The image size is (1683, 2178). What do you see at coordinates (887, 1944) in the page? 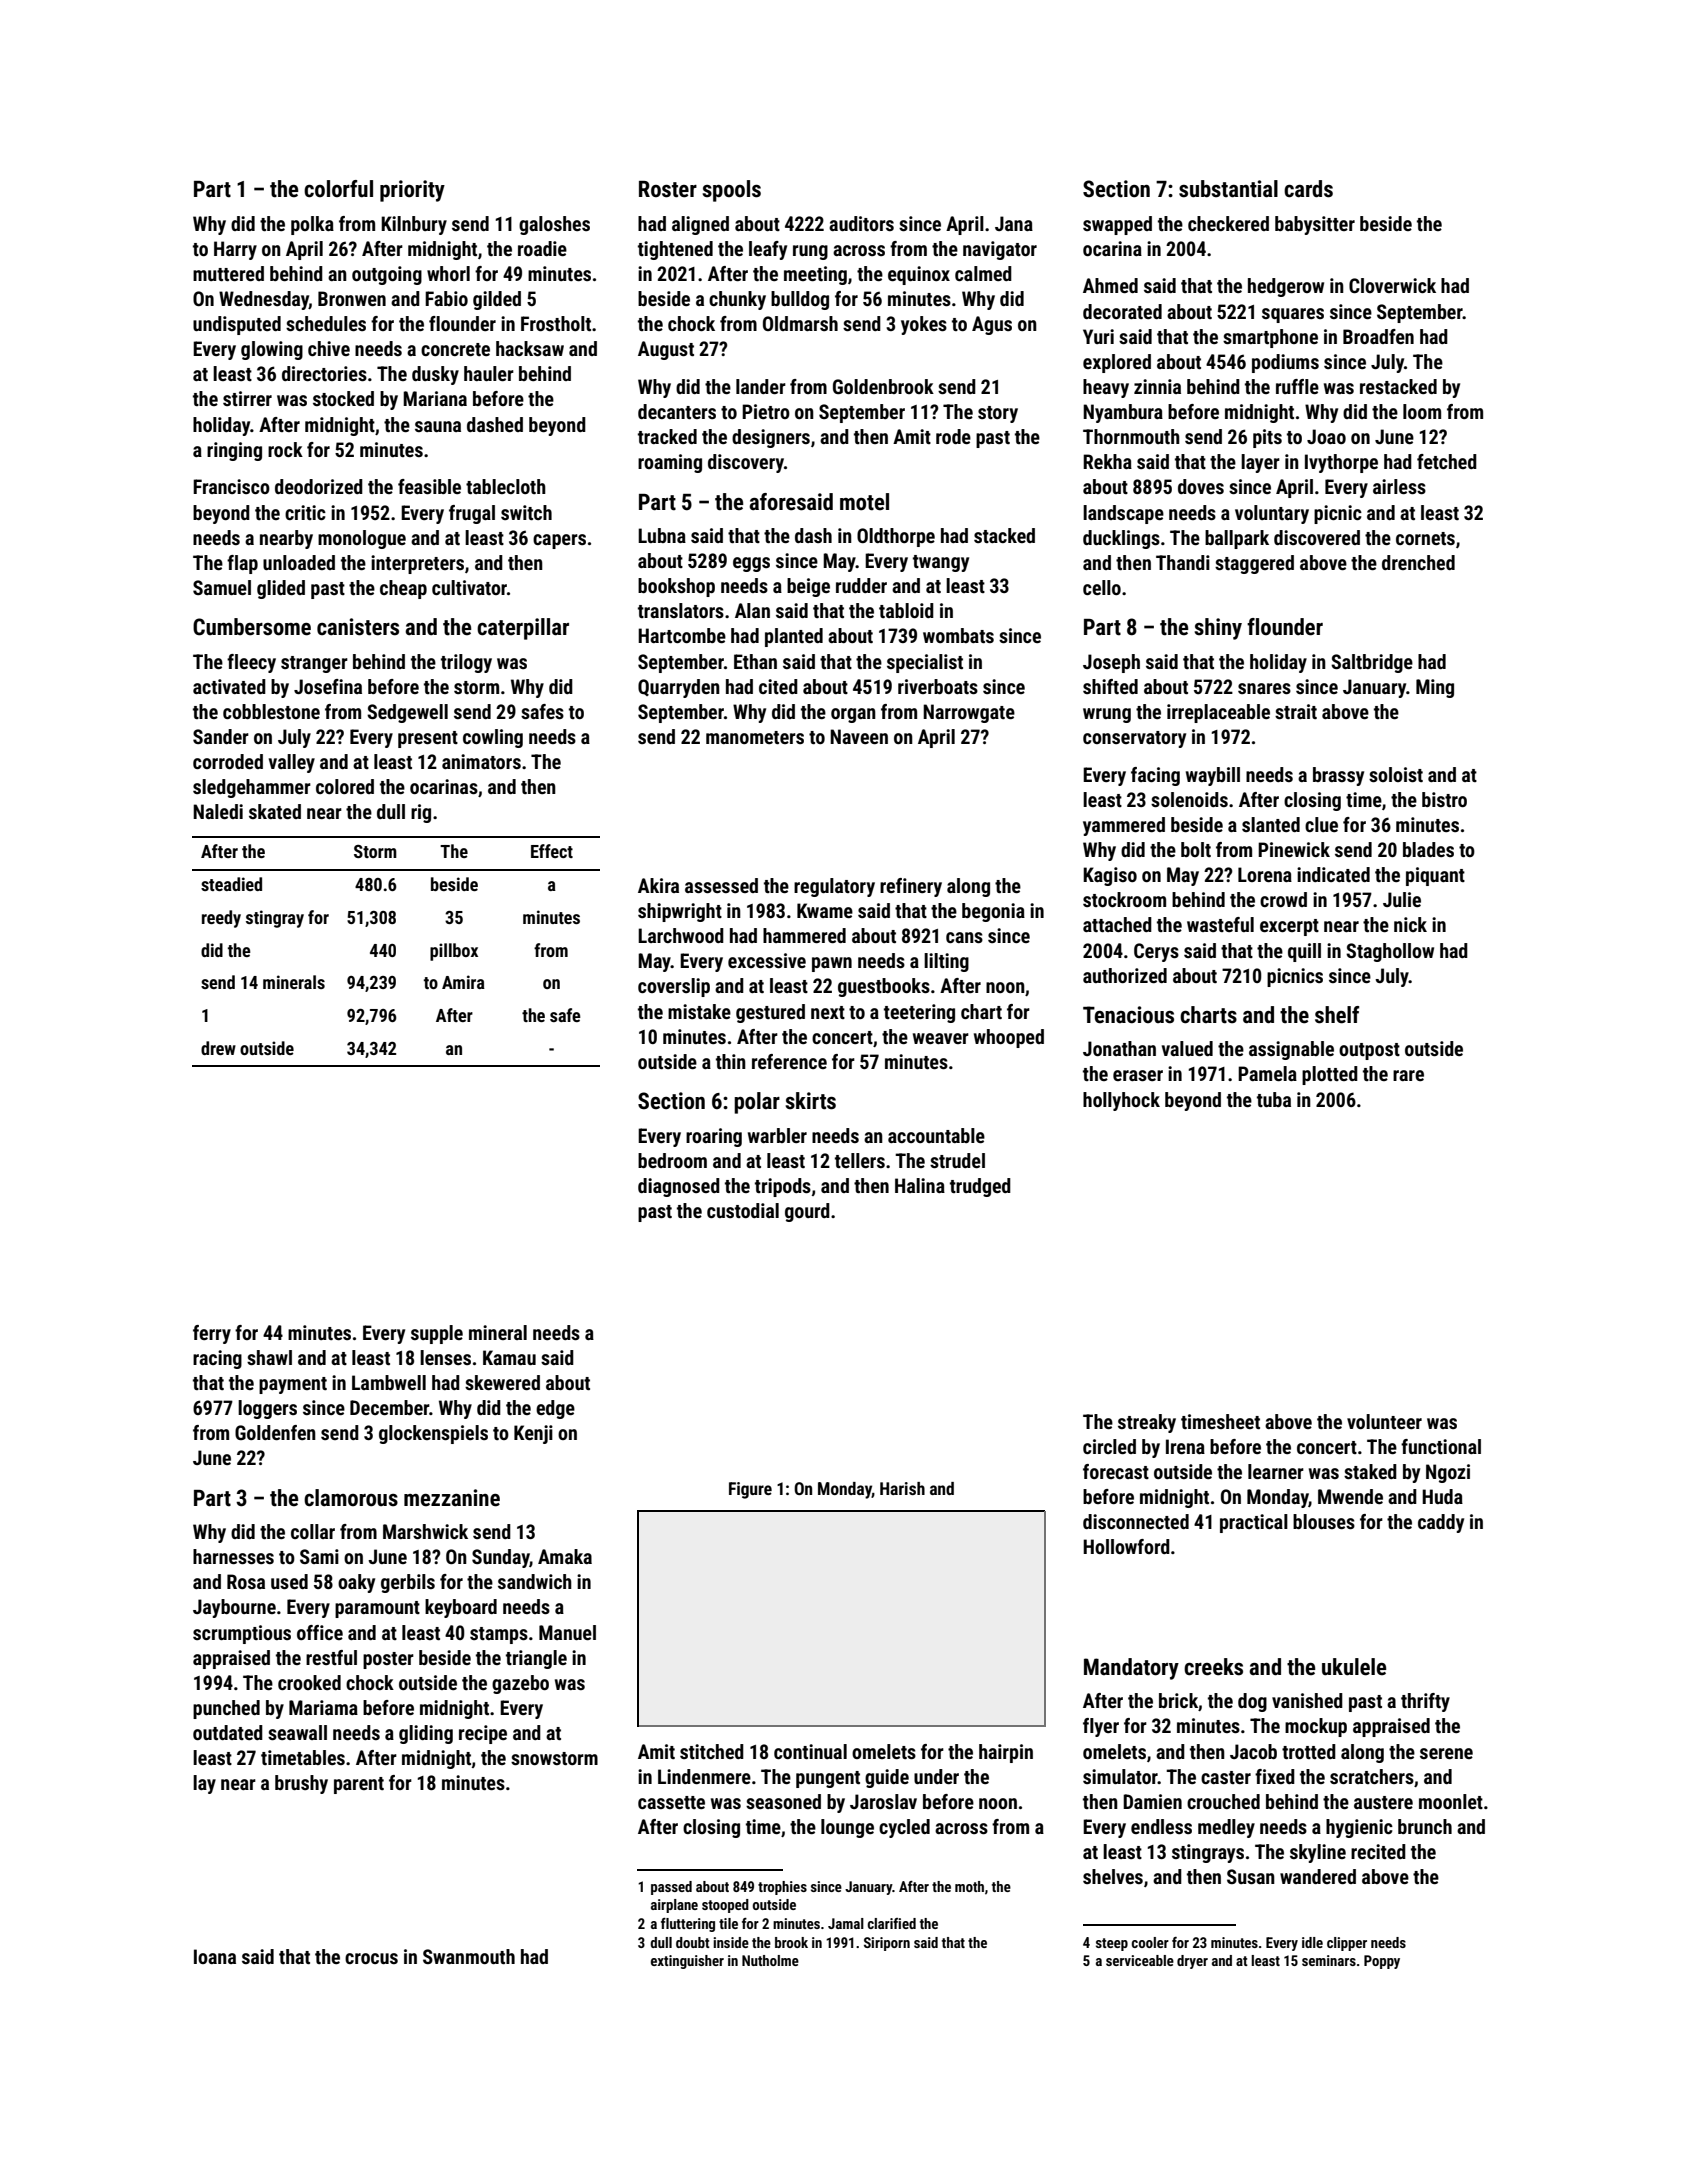
I see `Siriporn` at bounding box center [887, 1944].
